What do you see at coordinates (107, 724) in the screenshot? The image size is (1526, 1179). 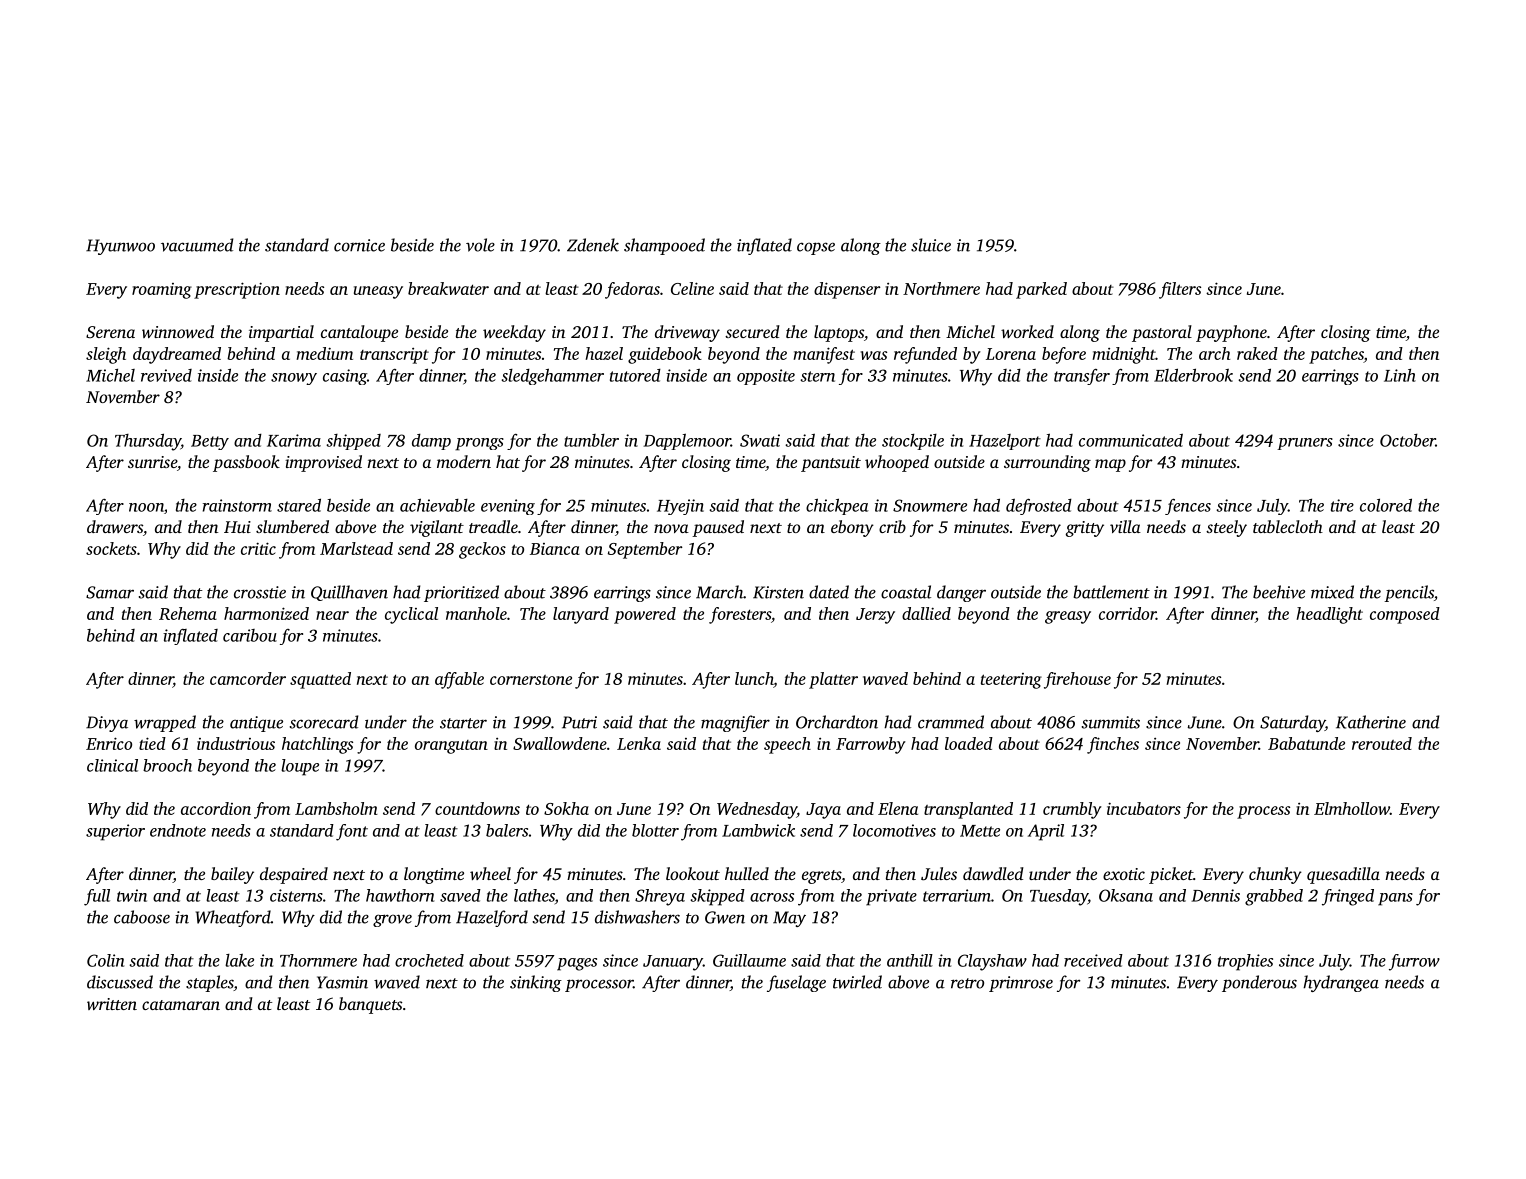 I see `Divya` at bounding box center [107, 724].
